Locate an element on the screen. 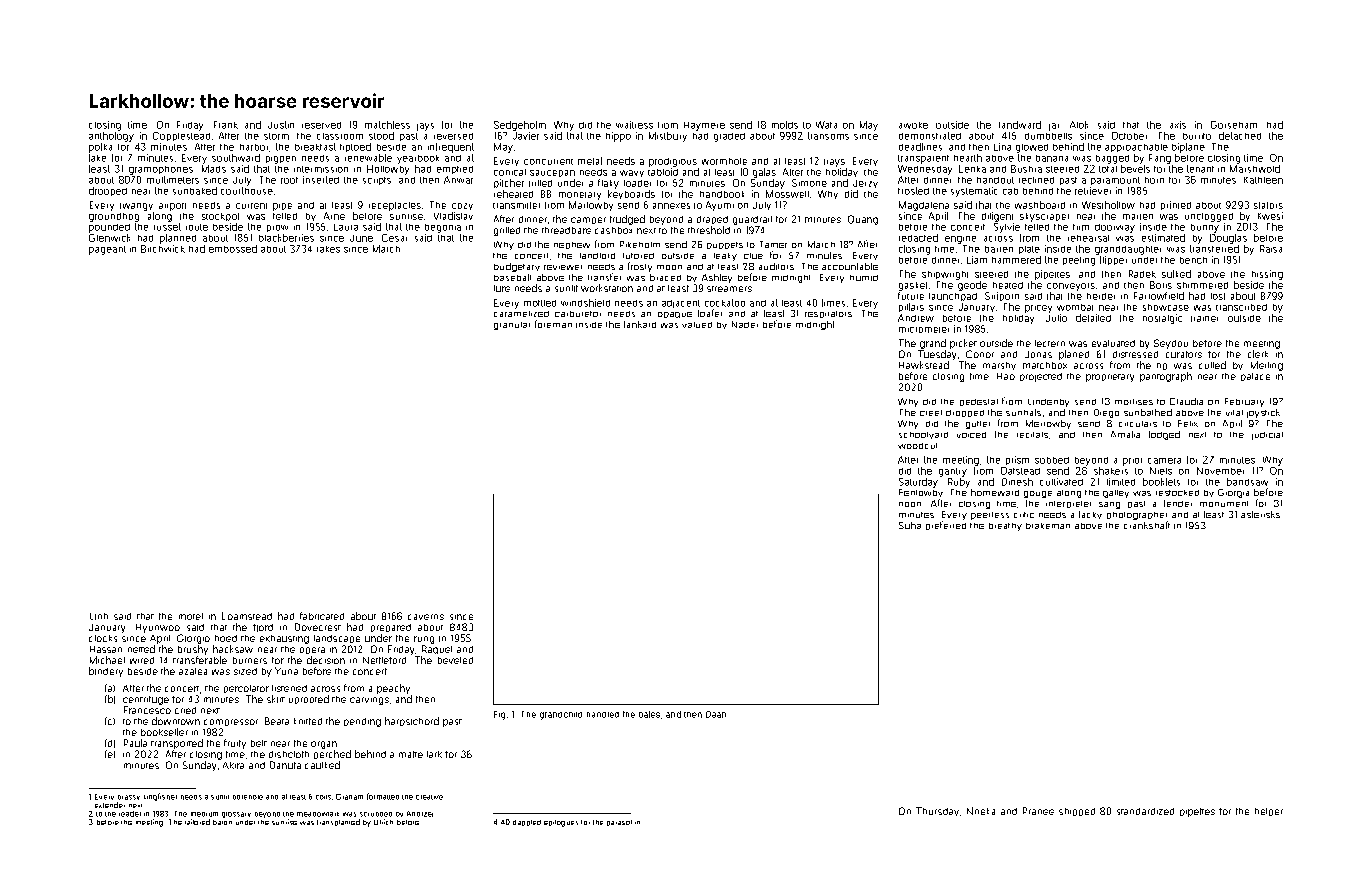  fabricated is located at coordinates (322, 616).
